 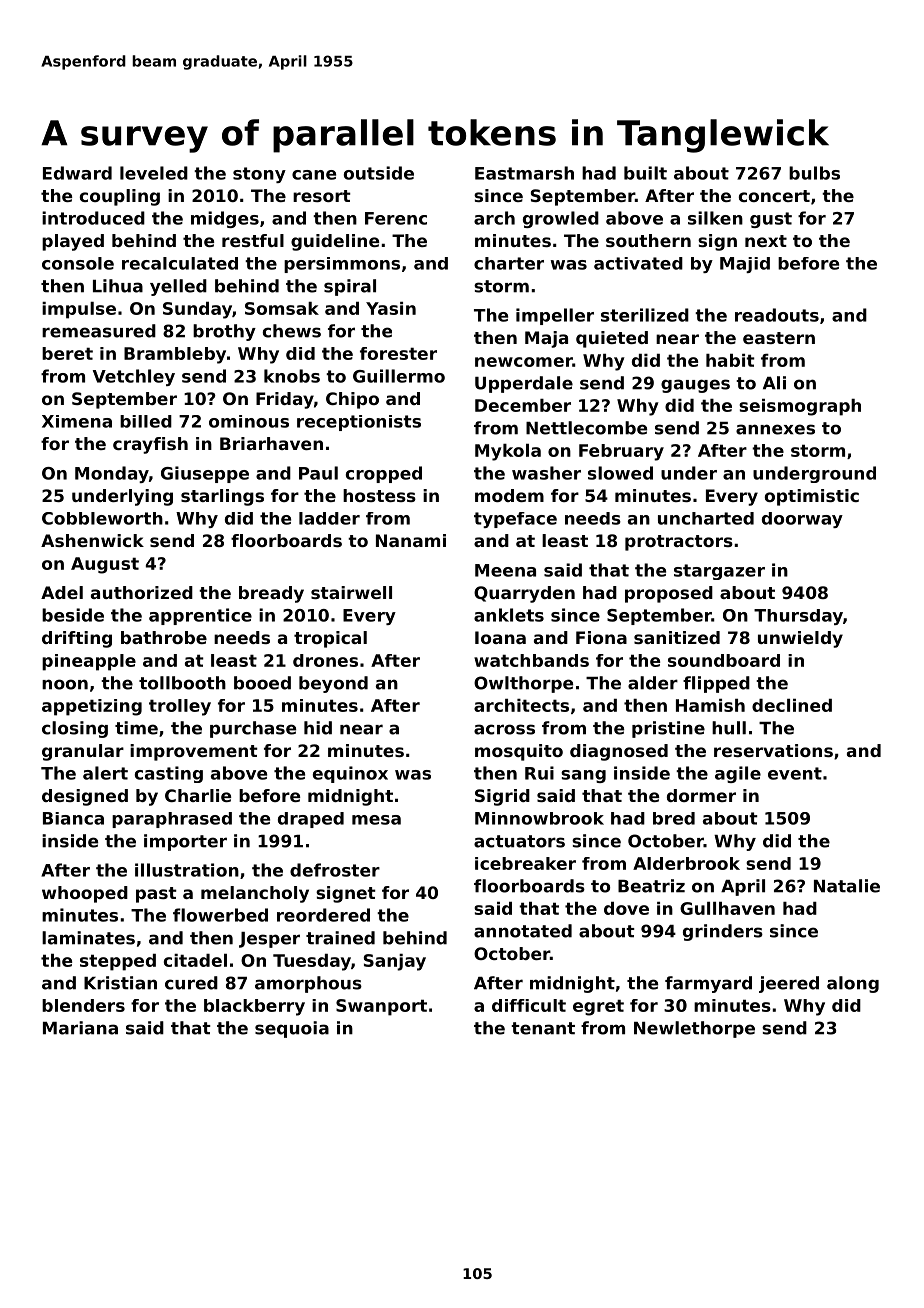 I want to click on Thursday, so click(x=798, y=617).
